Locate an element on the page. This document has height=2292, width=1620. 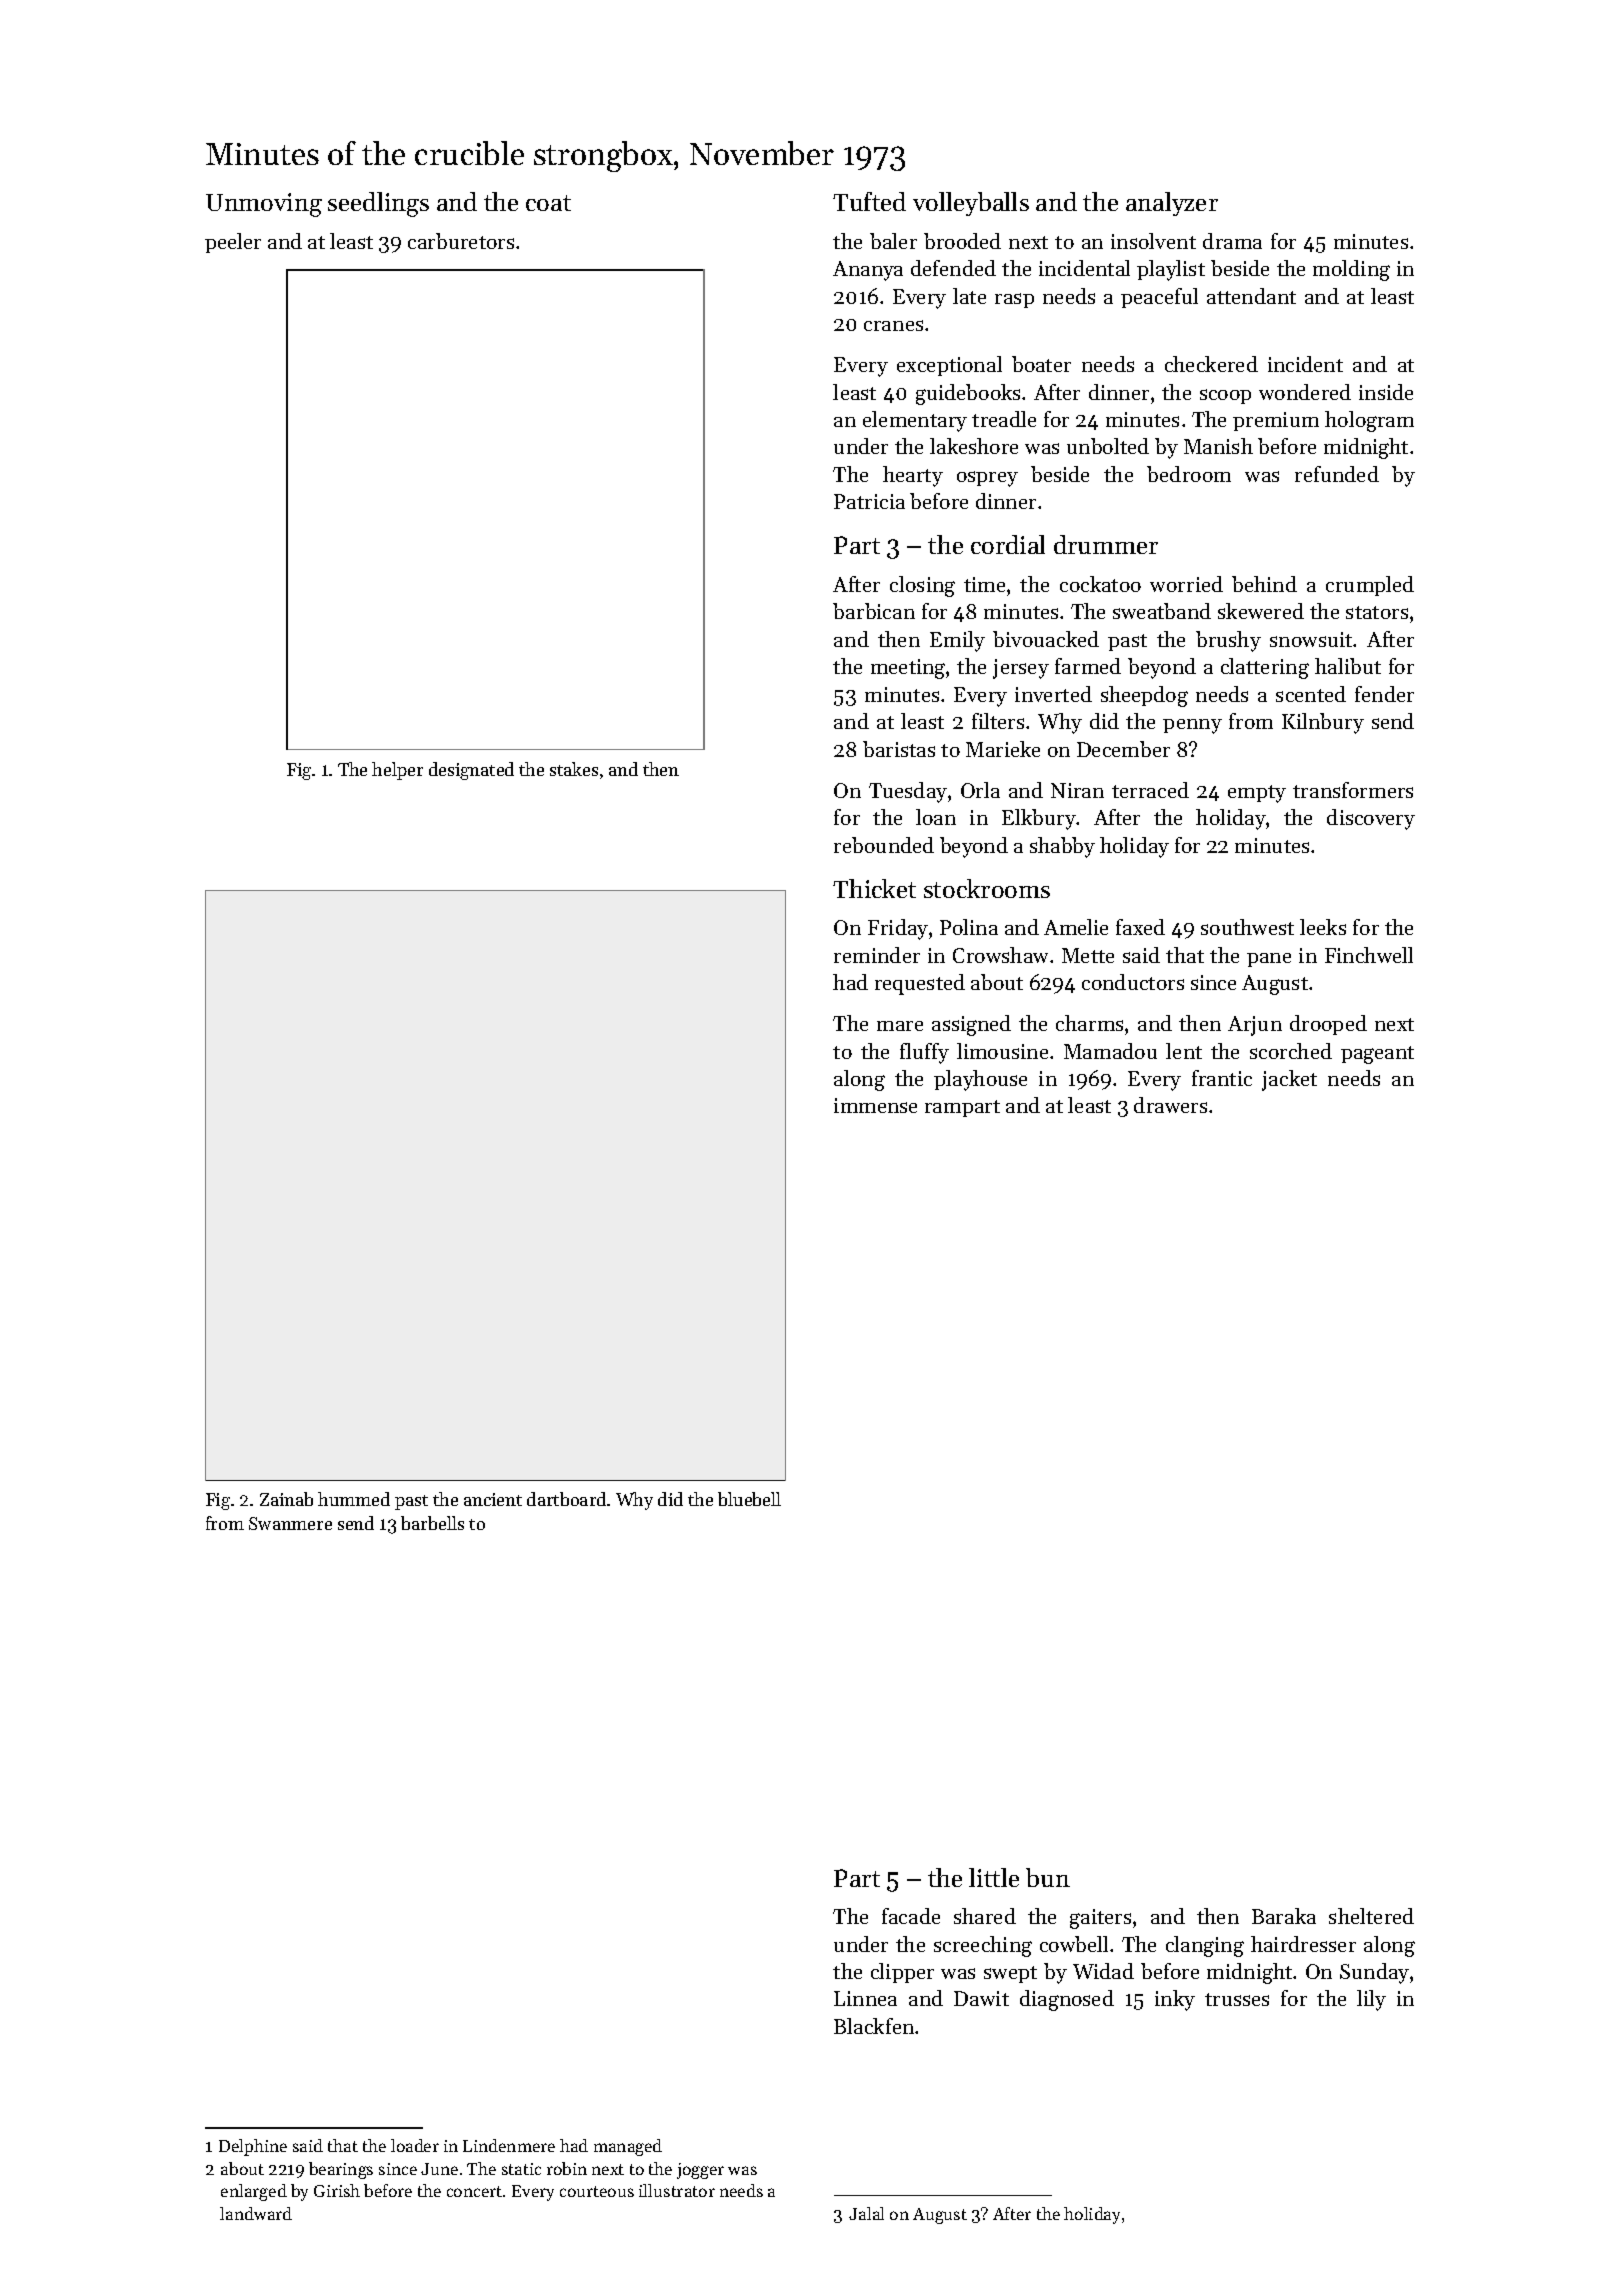
late is located at coordinates (969, 296).
